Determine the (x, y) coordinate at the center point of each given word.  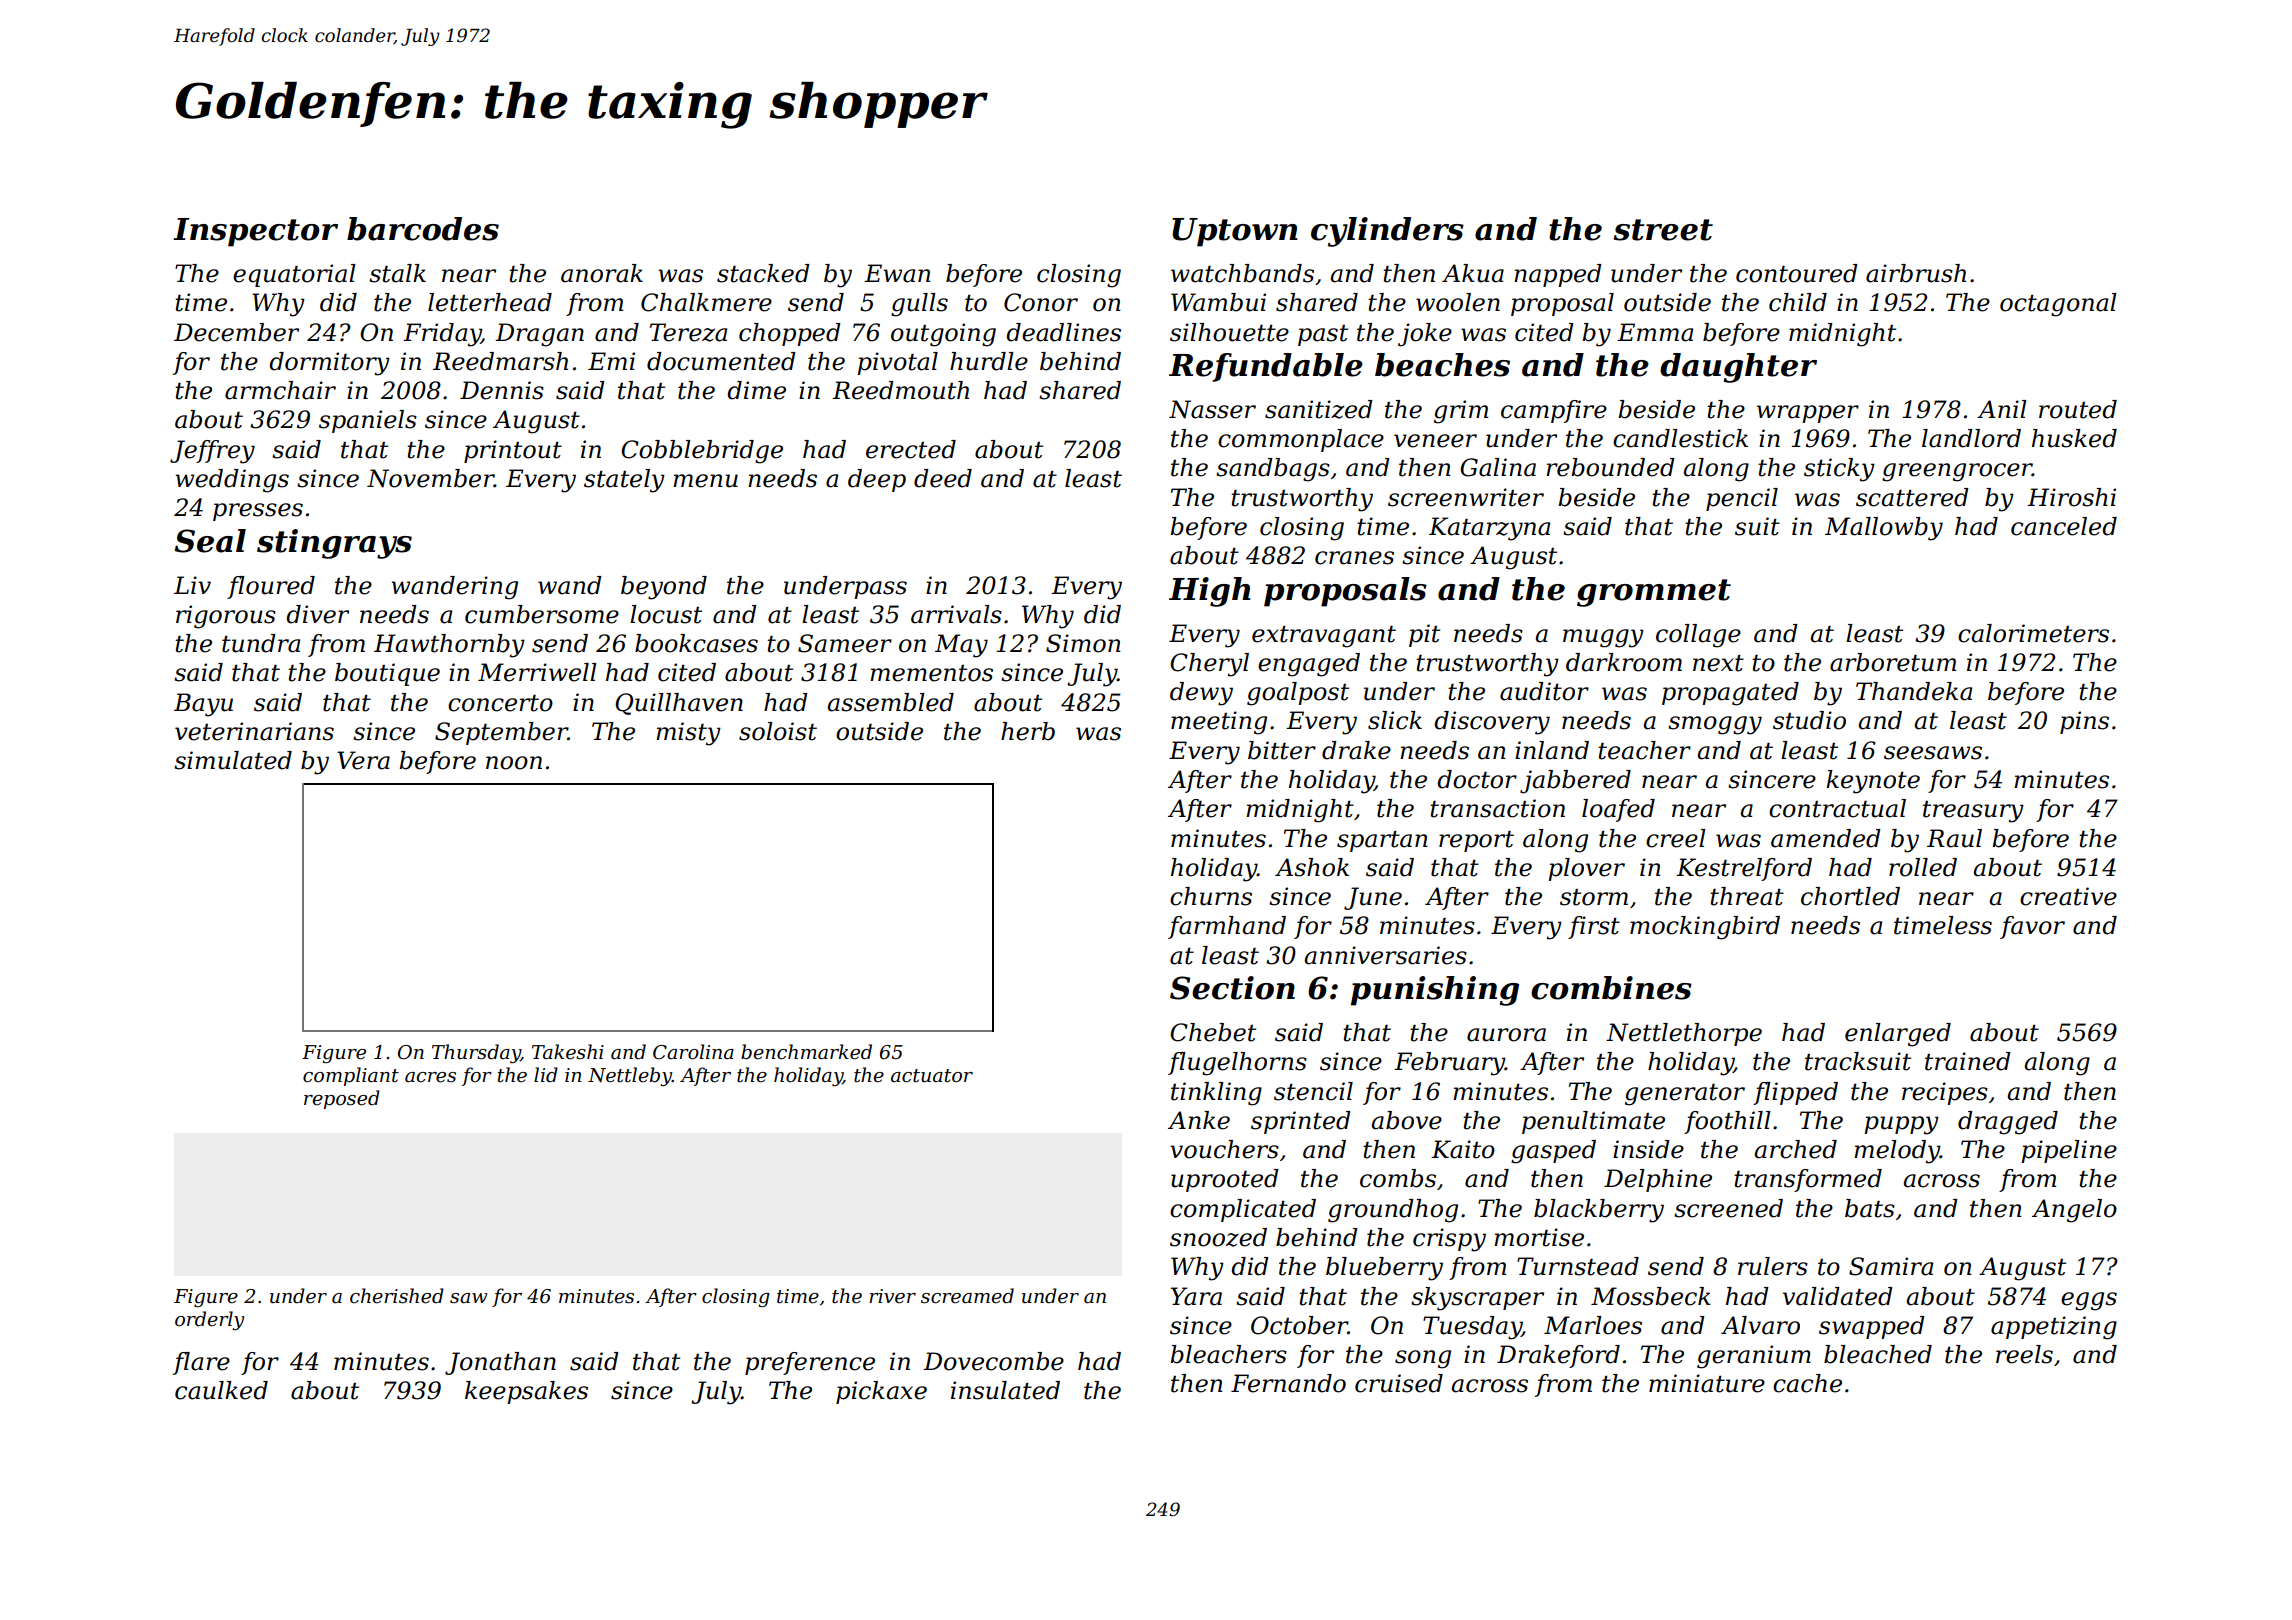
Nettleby (630, 1077)
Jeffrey (212, 452)
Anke (1199, 1120)
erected (911, 449)
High (1210, 592)
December (236, 332)
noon (514, 763)
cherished (397, 1296)
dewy (1201, 694)
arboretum (1893, 662)
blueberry (1384, 1269)
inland (1552, 750)
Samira (1891, 1266)
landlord (1971, 438)
